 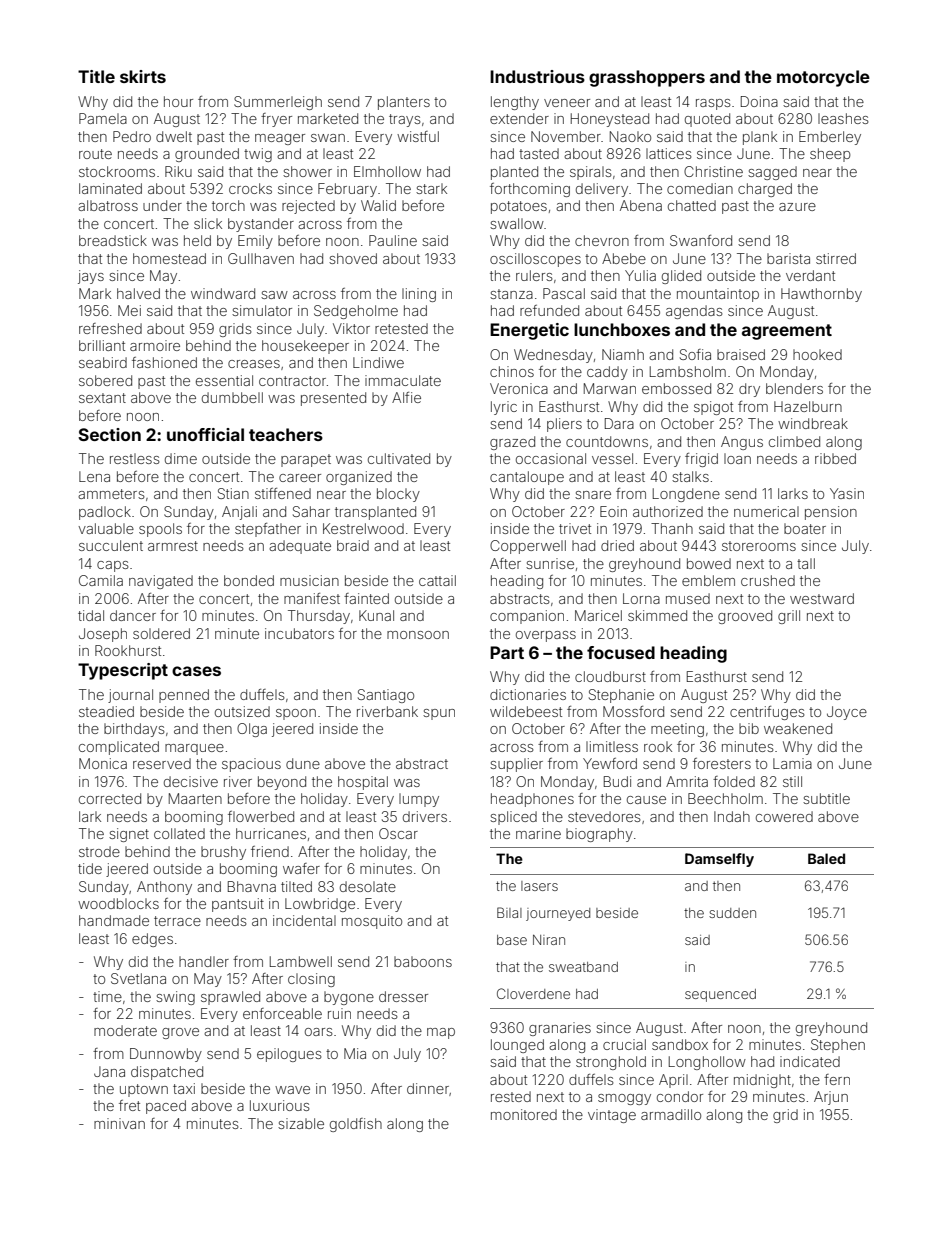 I want to click on Typescript, so click(x=123, y=671).
